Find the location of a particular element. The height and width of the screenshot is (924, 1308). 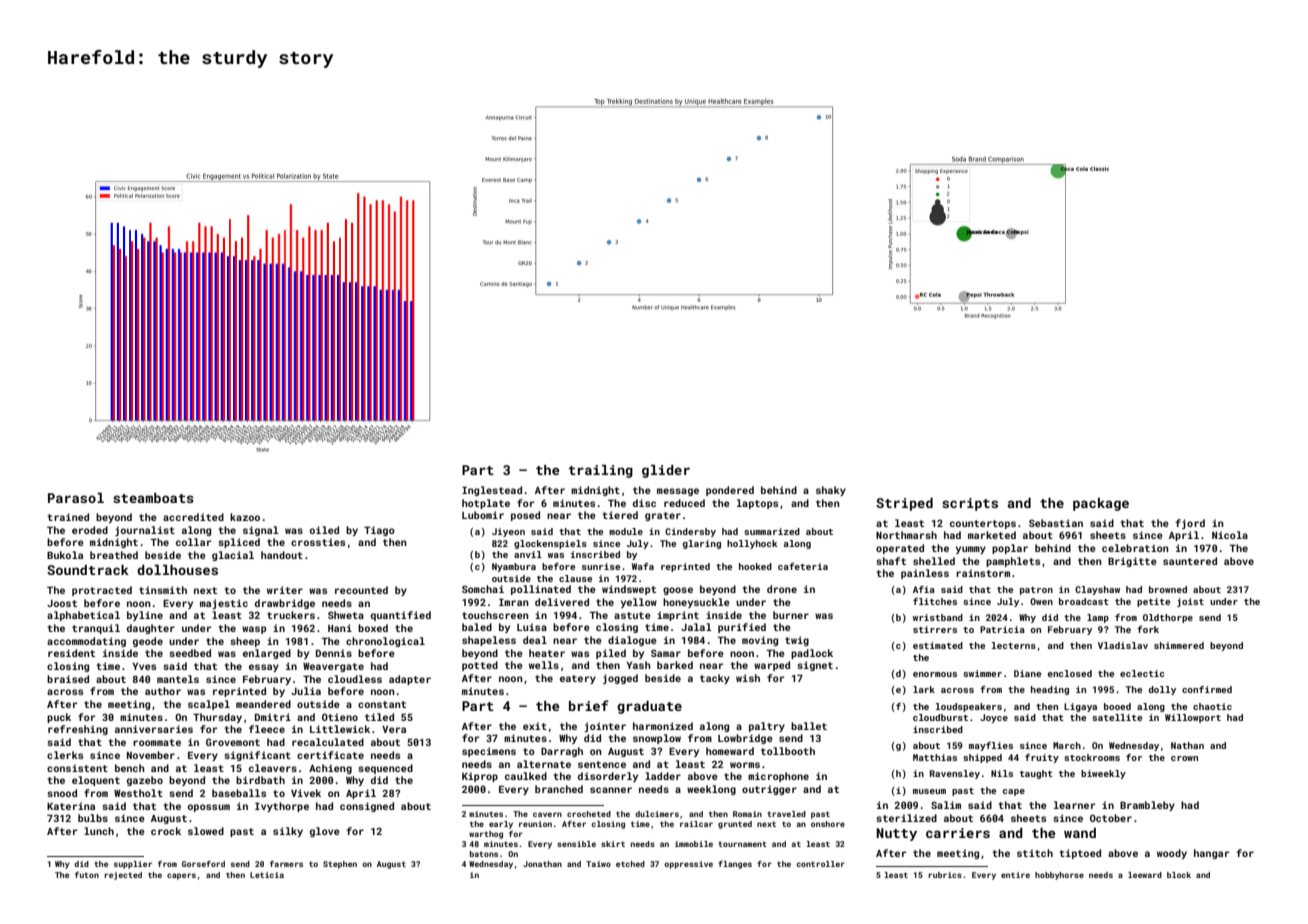

leeward is located at coordinates (1145, 875).
